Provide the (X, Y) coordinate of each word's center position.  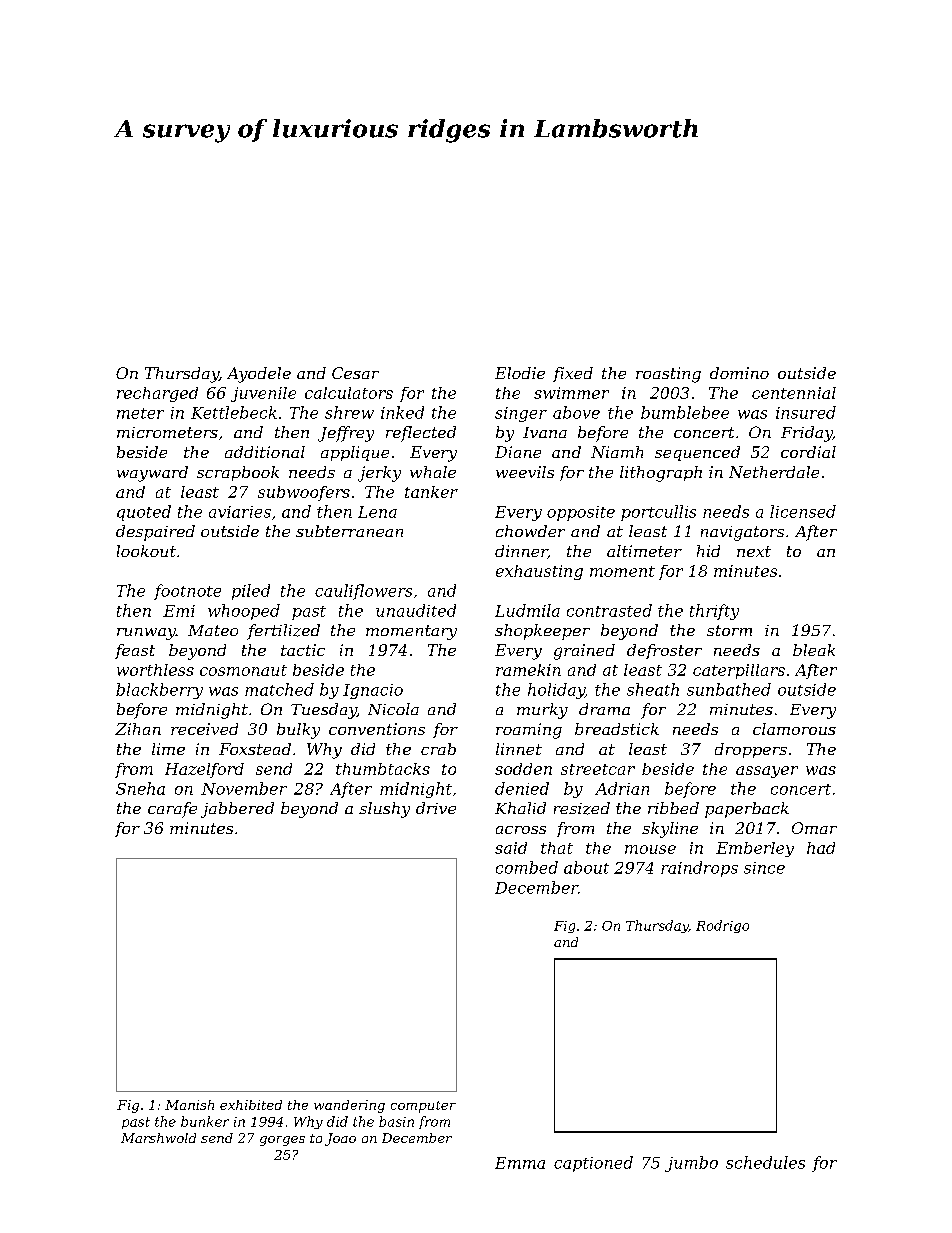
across (521, 830)
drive (436, 808)
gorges (282, 1141)
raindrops (699, 869)
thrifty (714, 612)
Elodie (520, 373)
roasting (668, 375)
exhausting (539, 572)
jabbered (237, 810)
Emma (520, 1163)
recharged (157, 394)
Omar (814, 828)
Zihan (138, 729)
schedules (765, 1162)
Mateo (213, 630)
